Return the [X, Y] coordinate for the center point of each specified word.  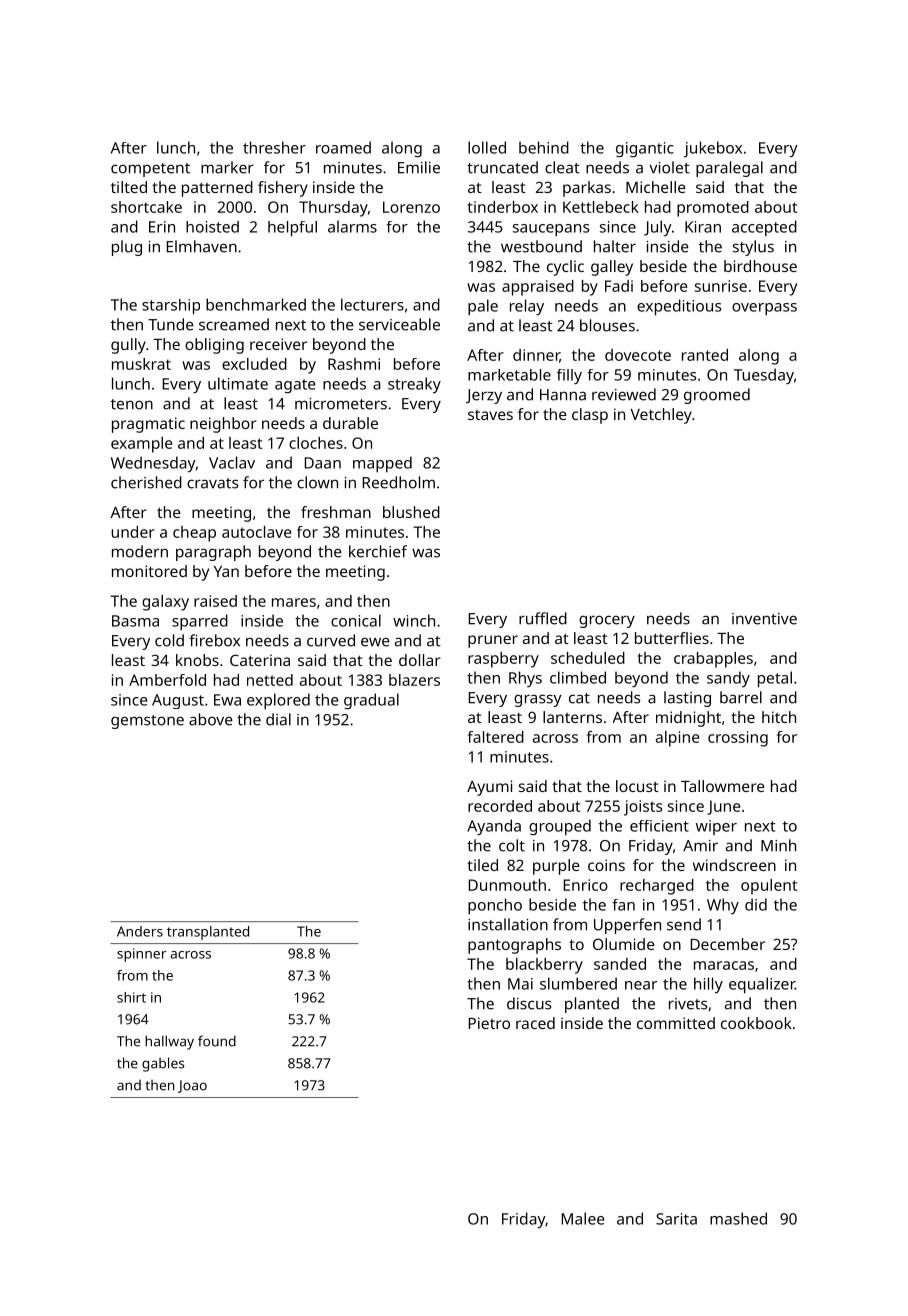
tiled [482, 865]
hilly [708, 985]
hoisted [212, 227]
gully [128, 346]
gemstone [147, 722]
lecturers [372, 304]
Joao [192, 1086]
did [756, 904]
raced [535, 1023]
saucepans [551, 230]
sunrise [721, 286]
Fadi [619, 286]
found [217, 1041]
